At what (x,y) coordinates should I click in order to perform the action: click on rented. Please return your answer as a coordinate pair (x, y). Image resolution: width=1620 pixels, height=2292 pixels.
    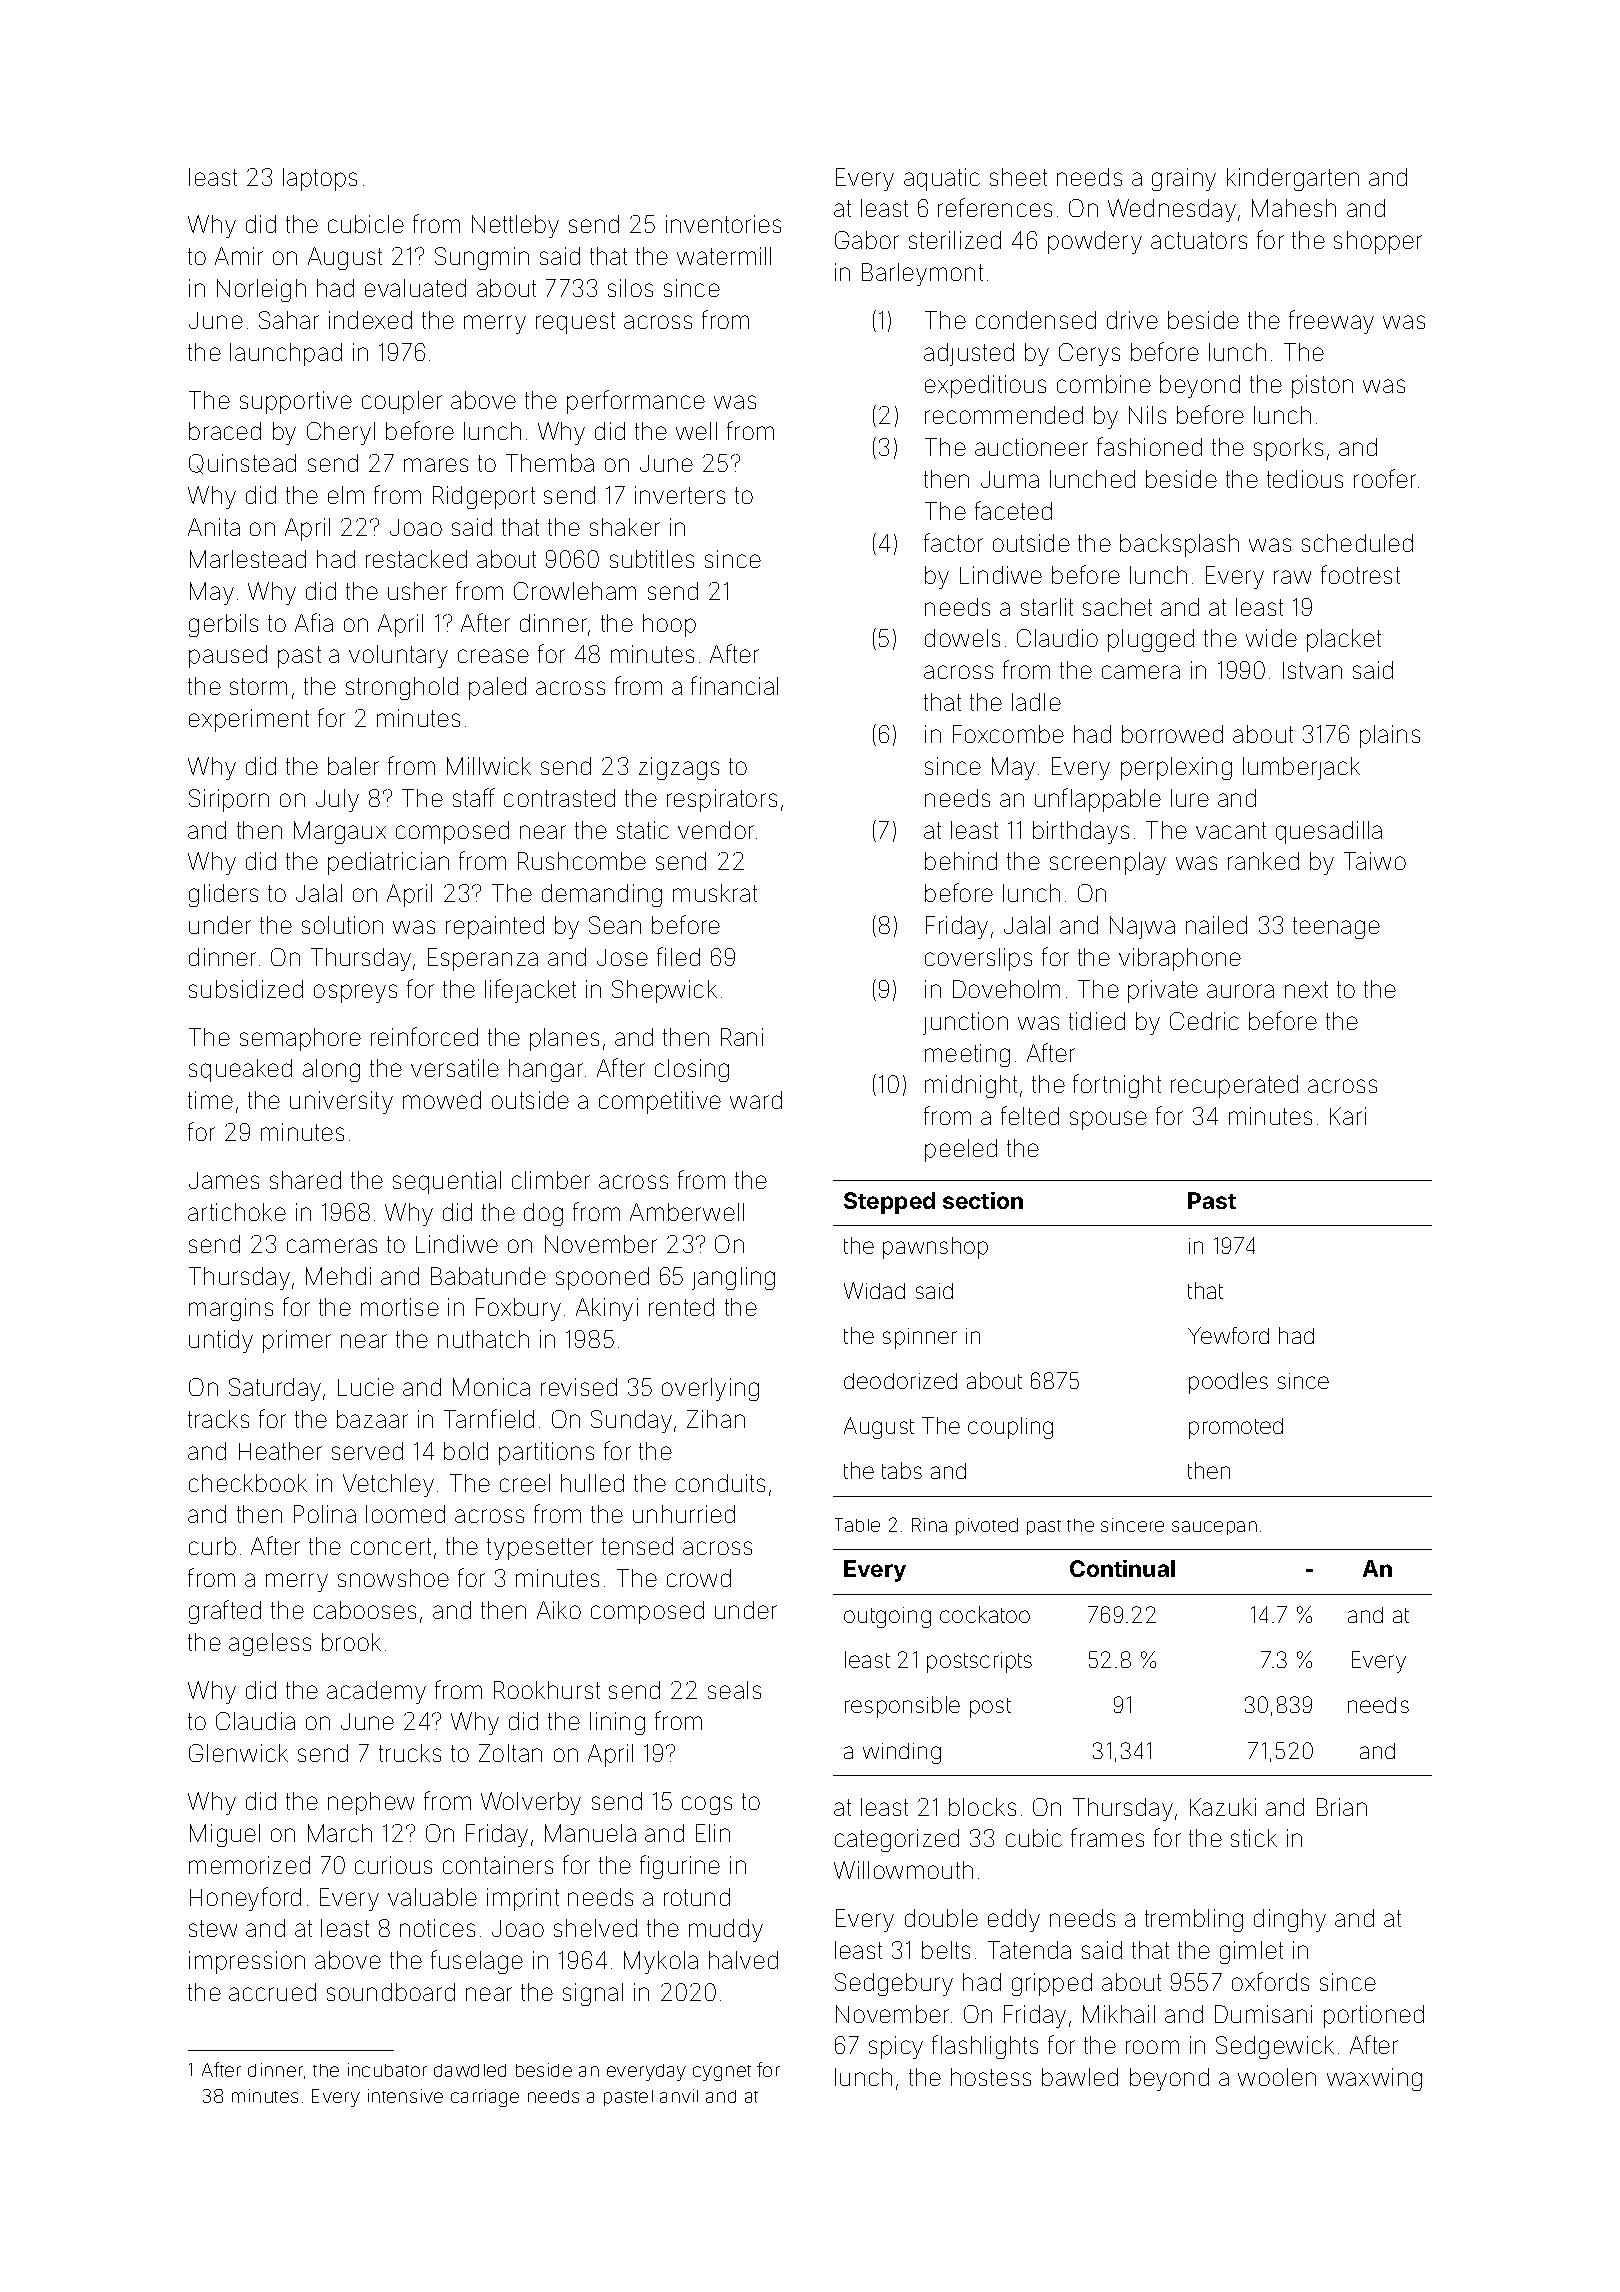
    Looking at the image, I should click on (681, 1307).
